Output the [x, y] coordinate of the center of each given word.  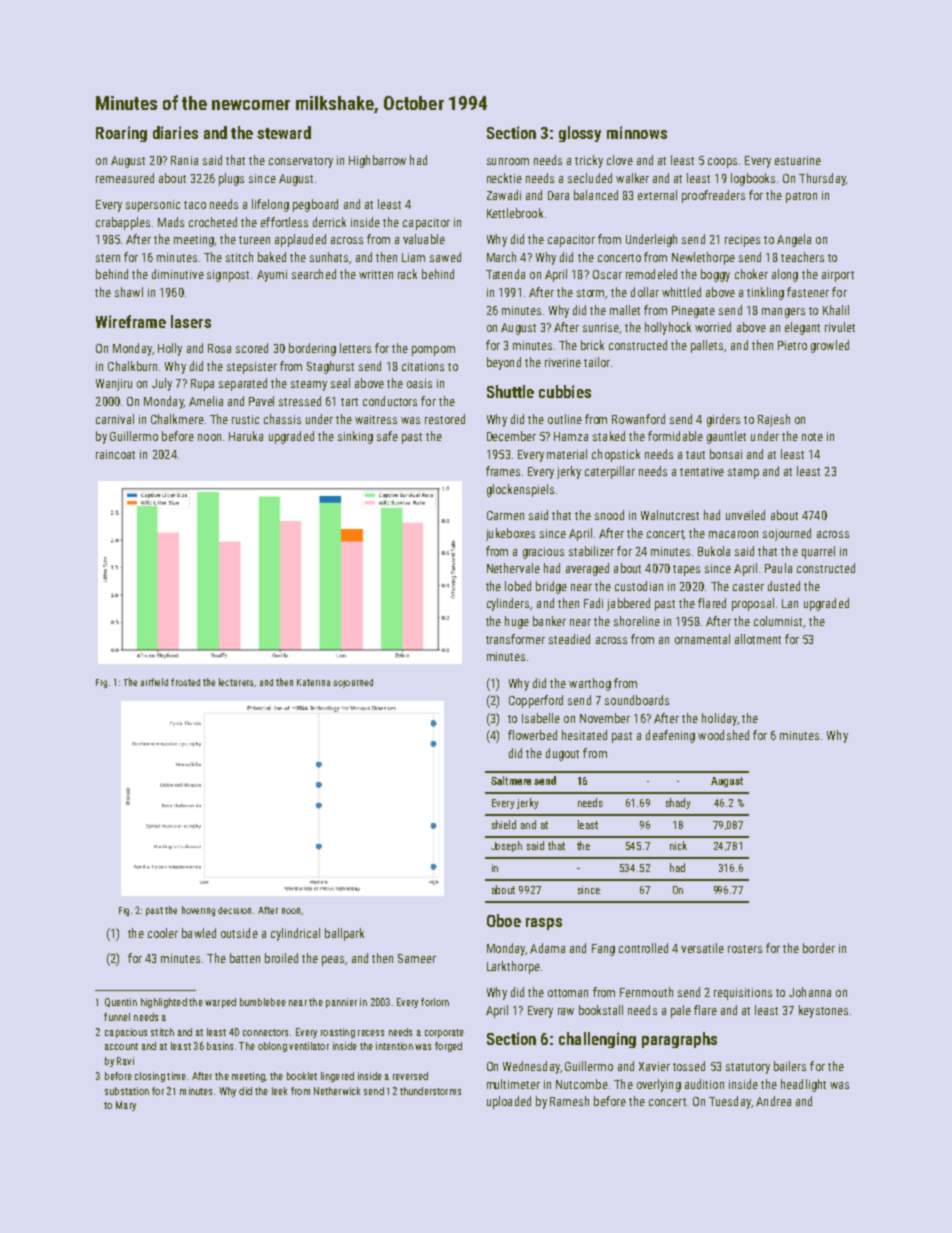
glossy [580, 134]
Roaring [121, 134]
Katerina [313, 682]
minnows [637, 132]
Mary [126, 1106]
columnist [778, 621]
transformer [515, 639]
